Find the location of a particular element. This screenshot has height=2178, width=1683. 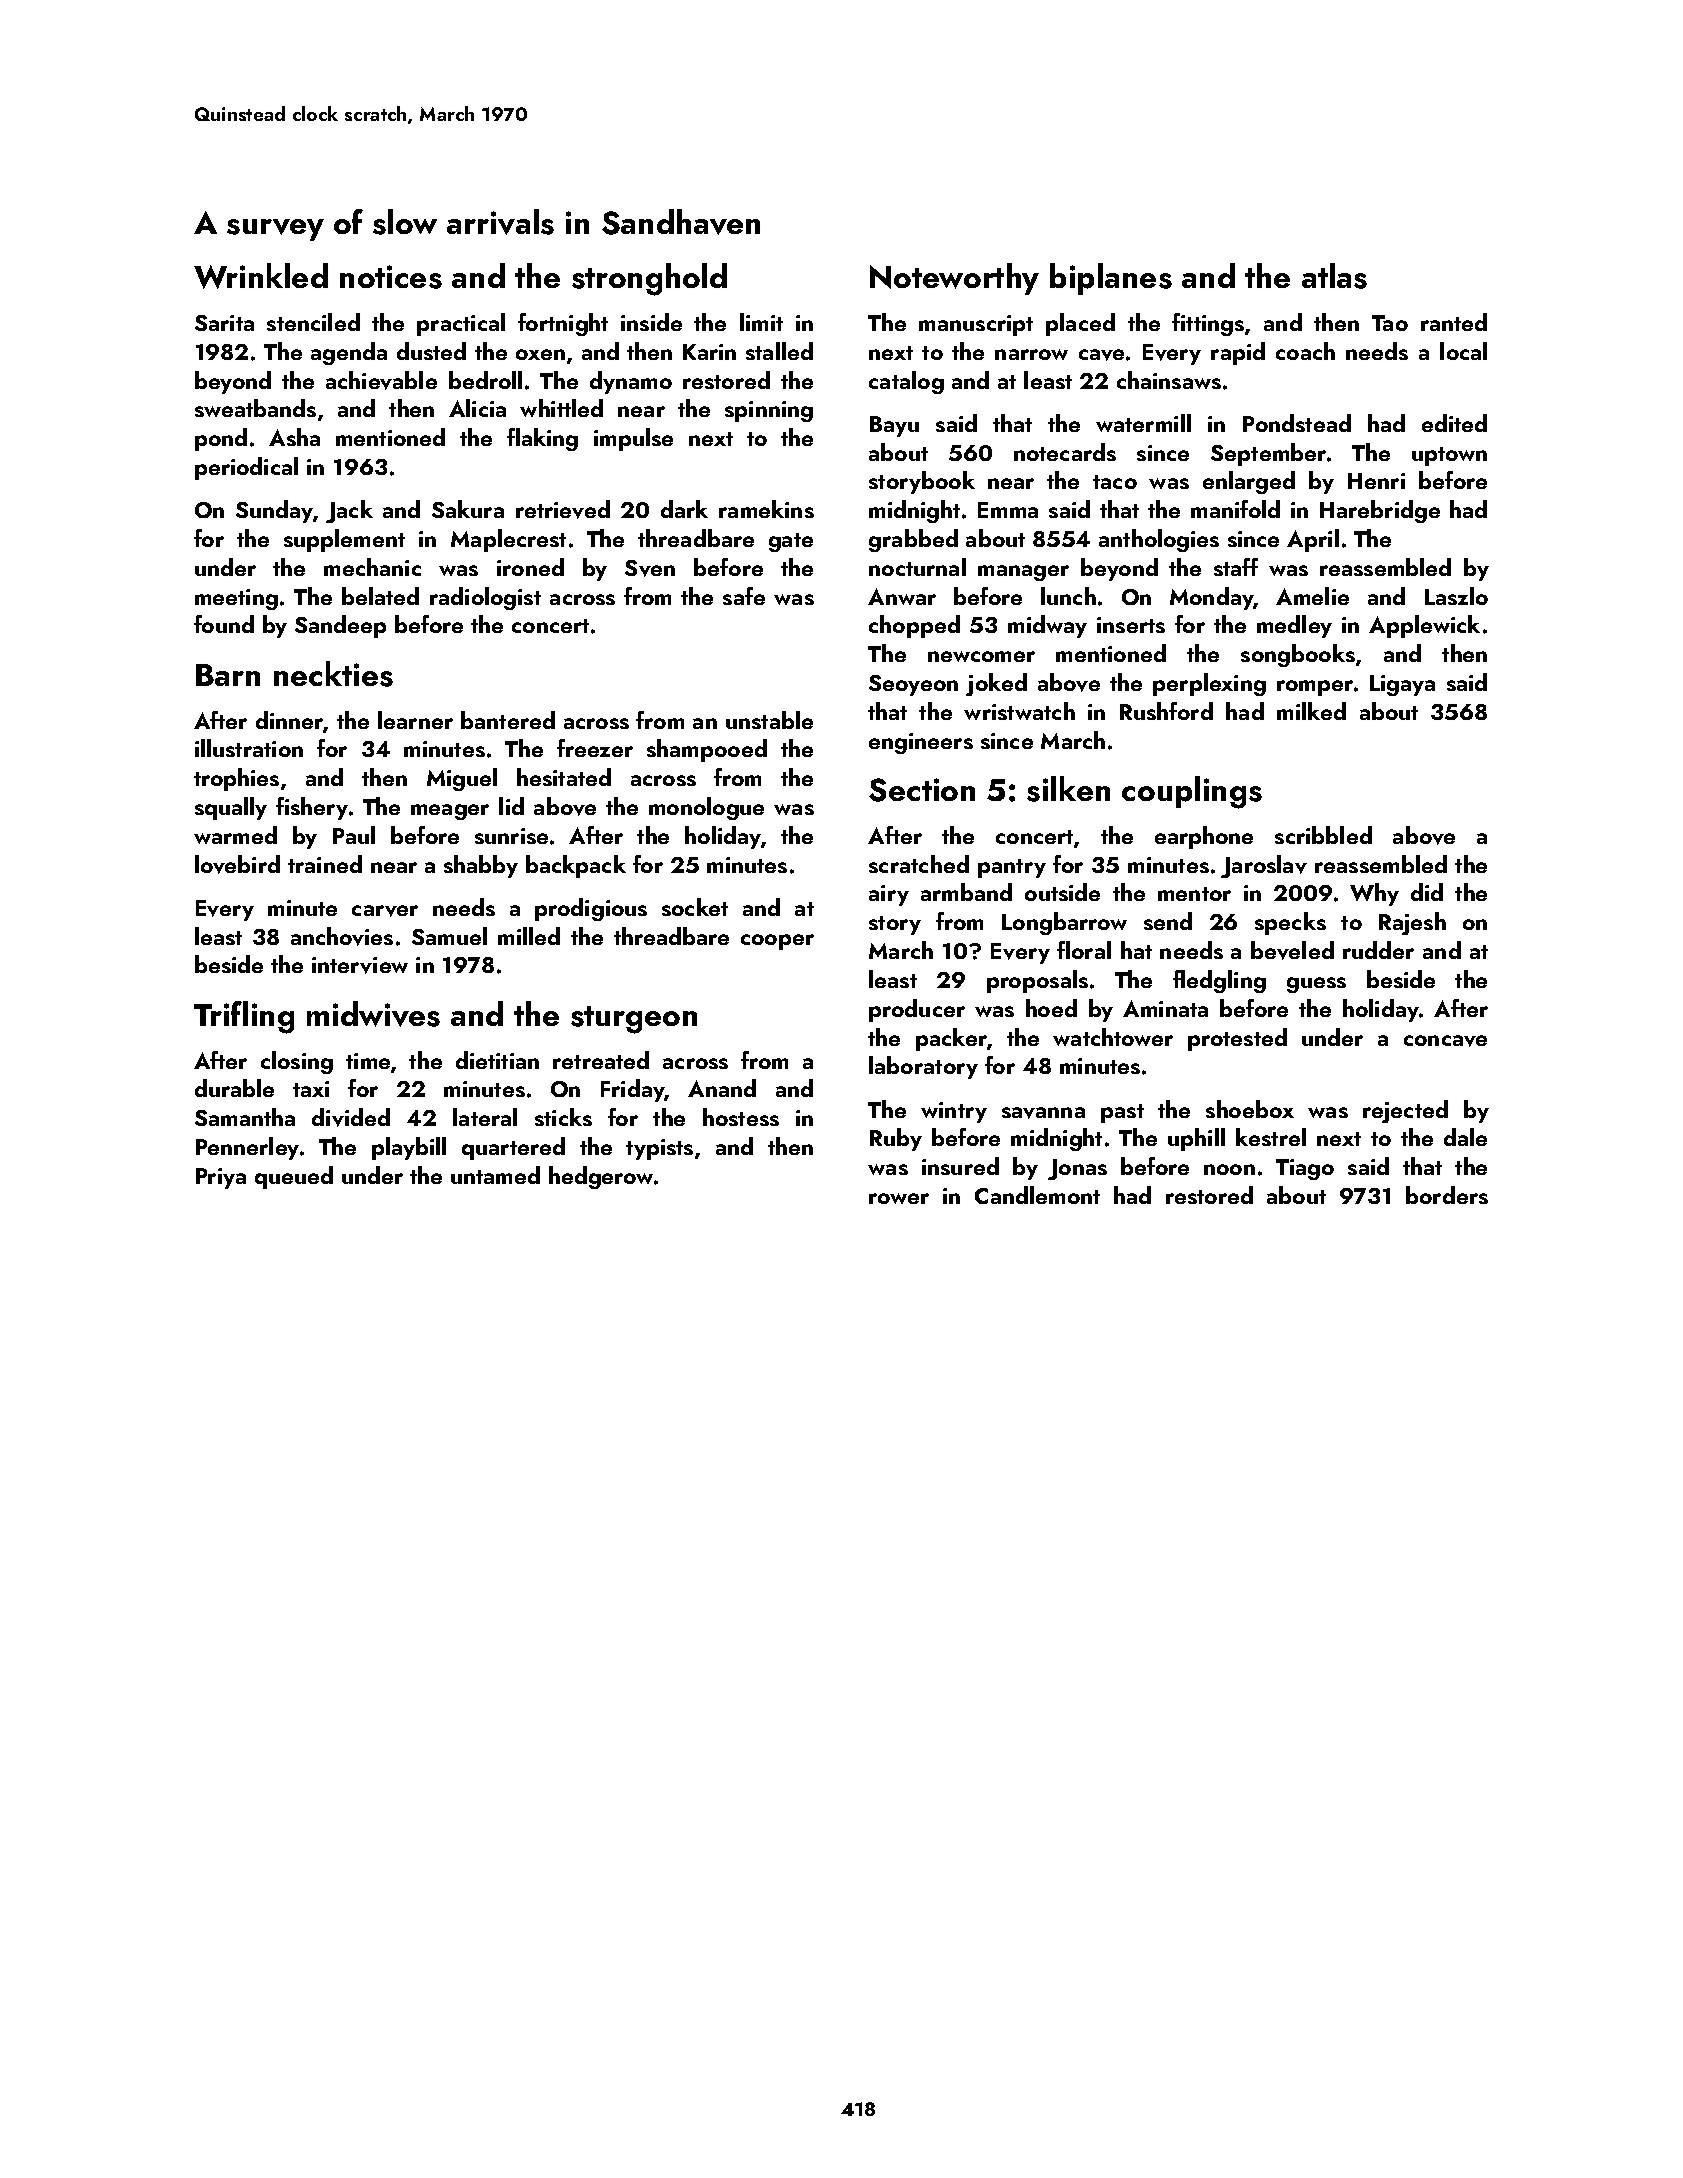

learner is located at coordinates (415, 720).
